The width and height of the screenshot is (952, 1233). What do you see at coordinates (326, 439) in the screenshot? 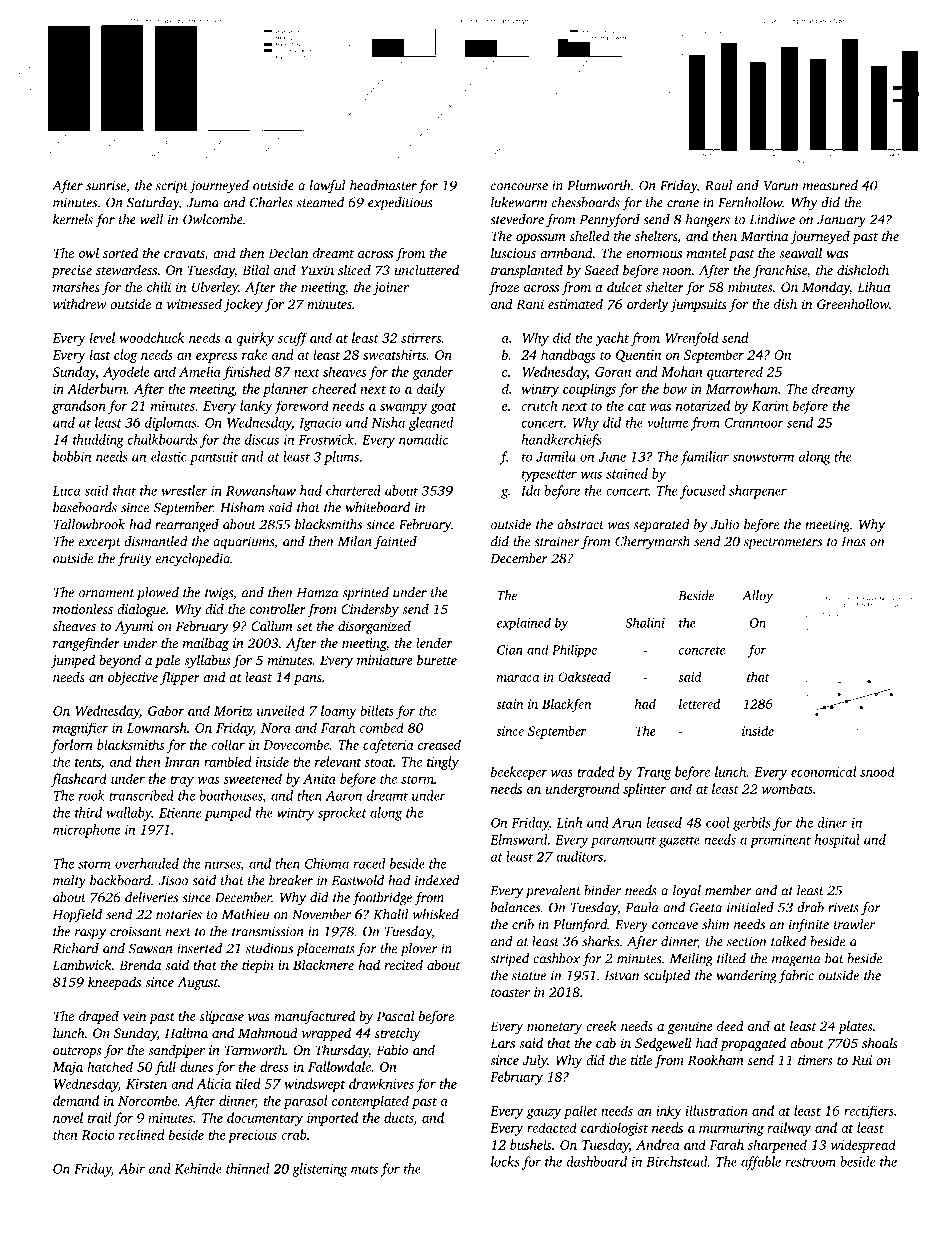
I see `Frostwick` at bounding box center [326, 439].
